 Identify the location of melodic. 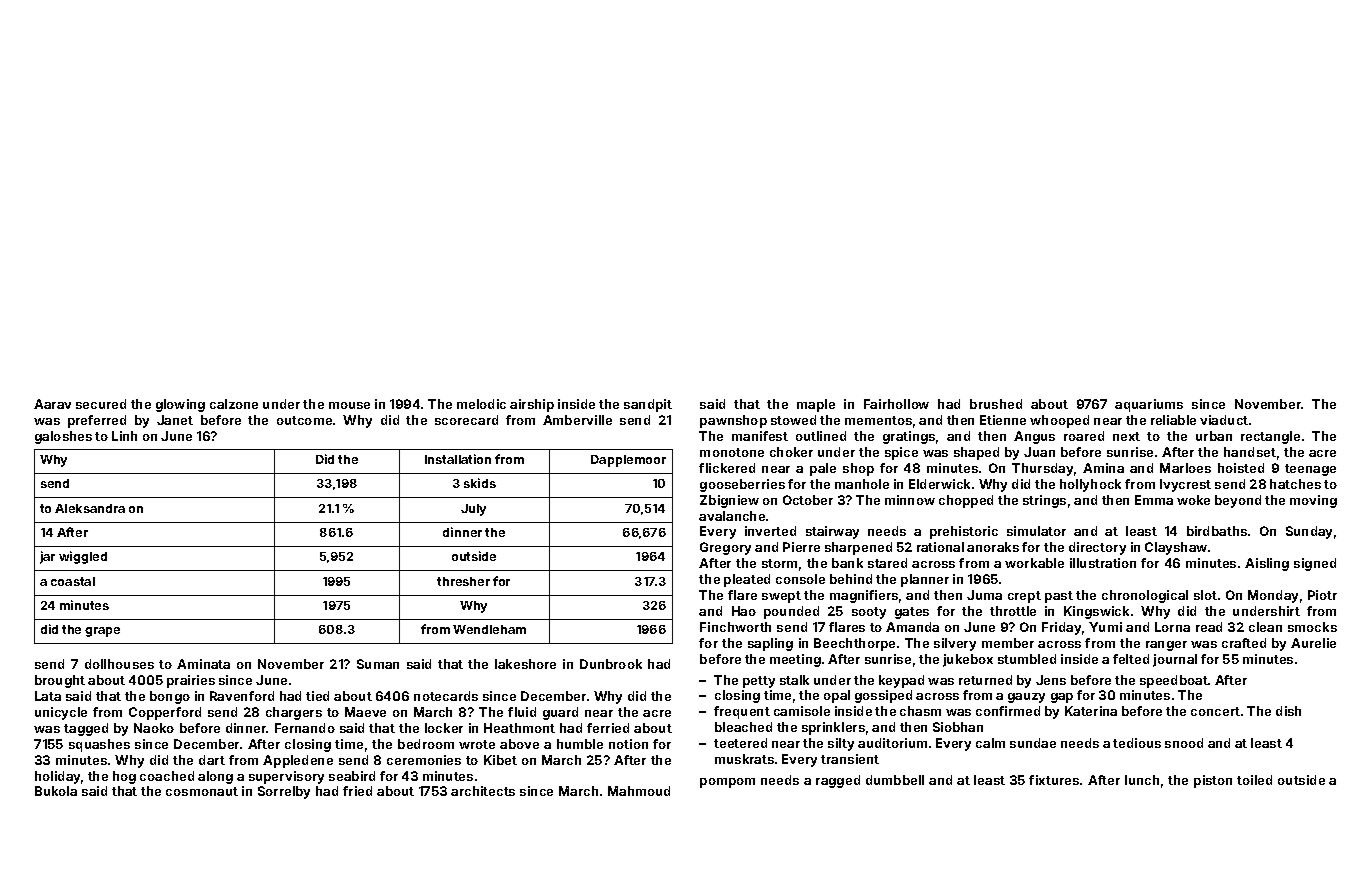
(481, 404).
